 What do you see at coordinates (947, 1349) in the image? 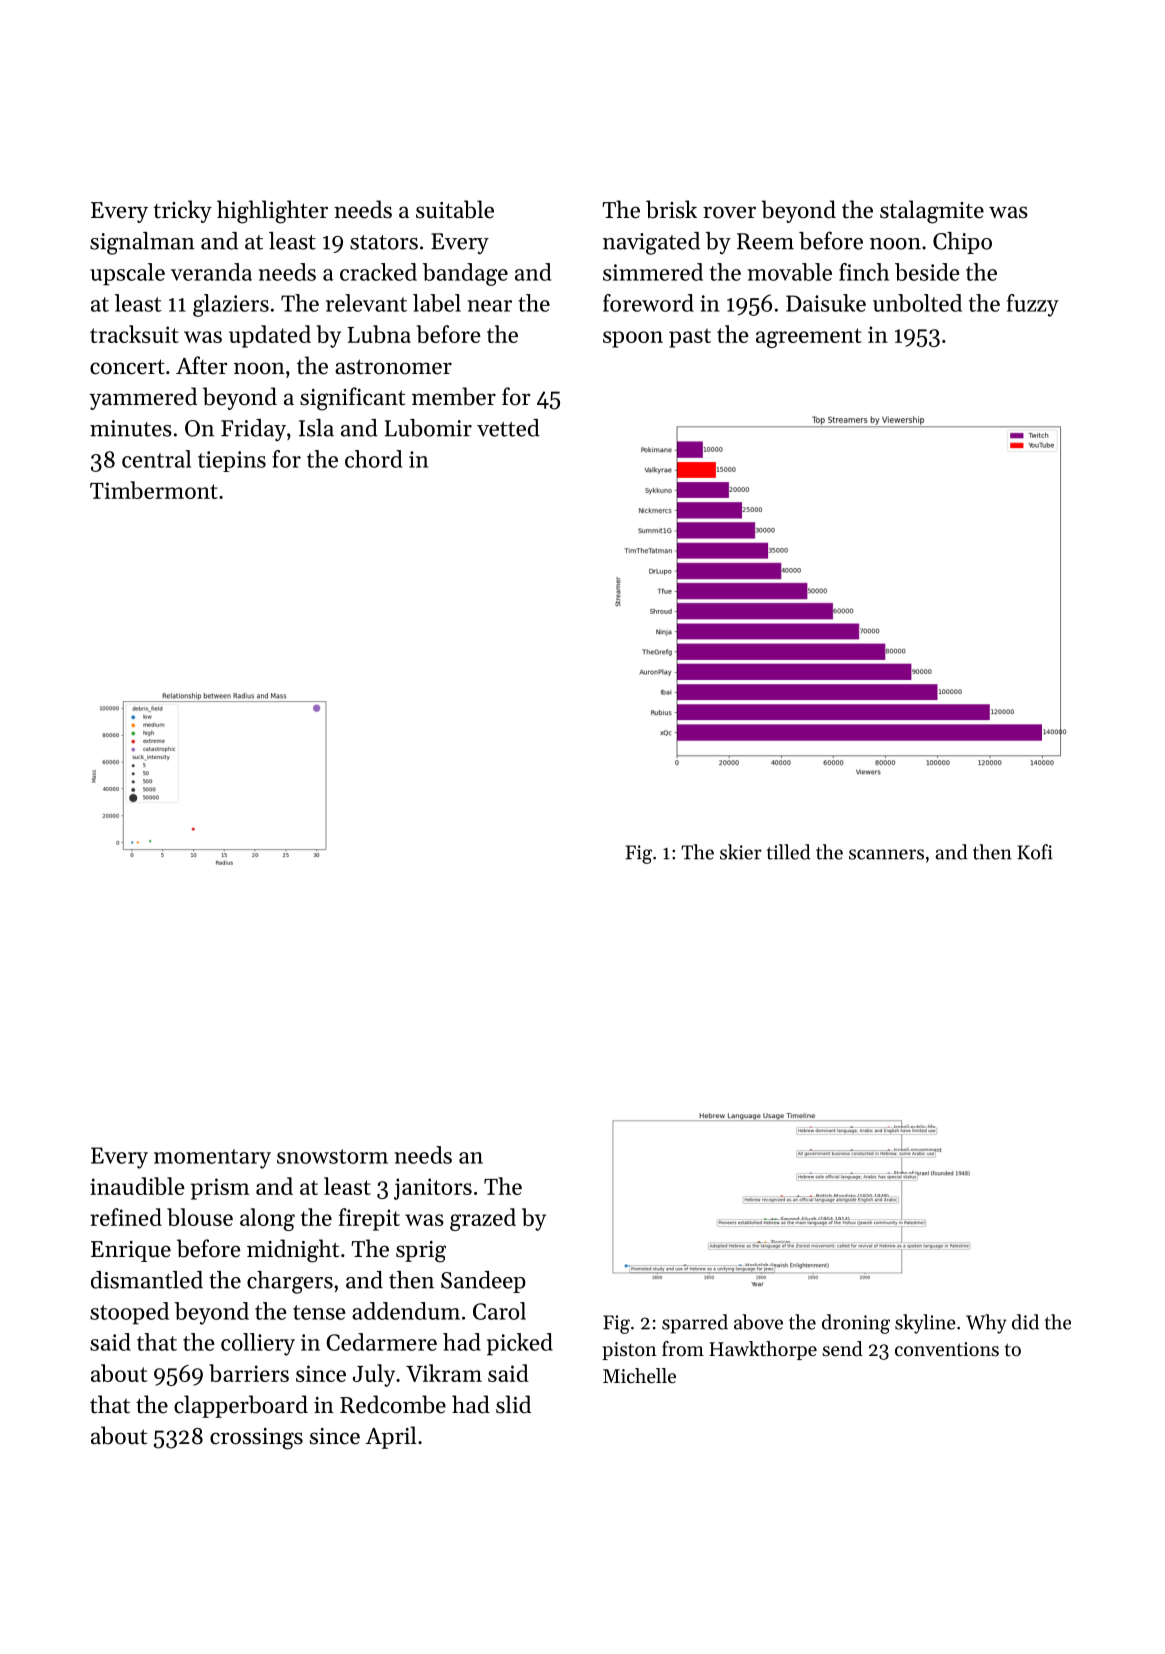
I see `conventions` at bounding box center [947, 1349].
